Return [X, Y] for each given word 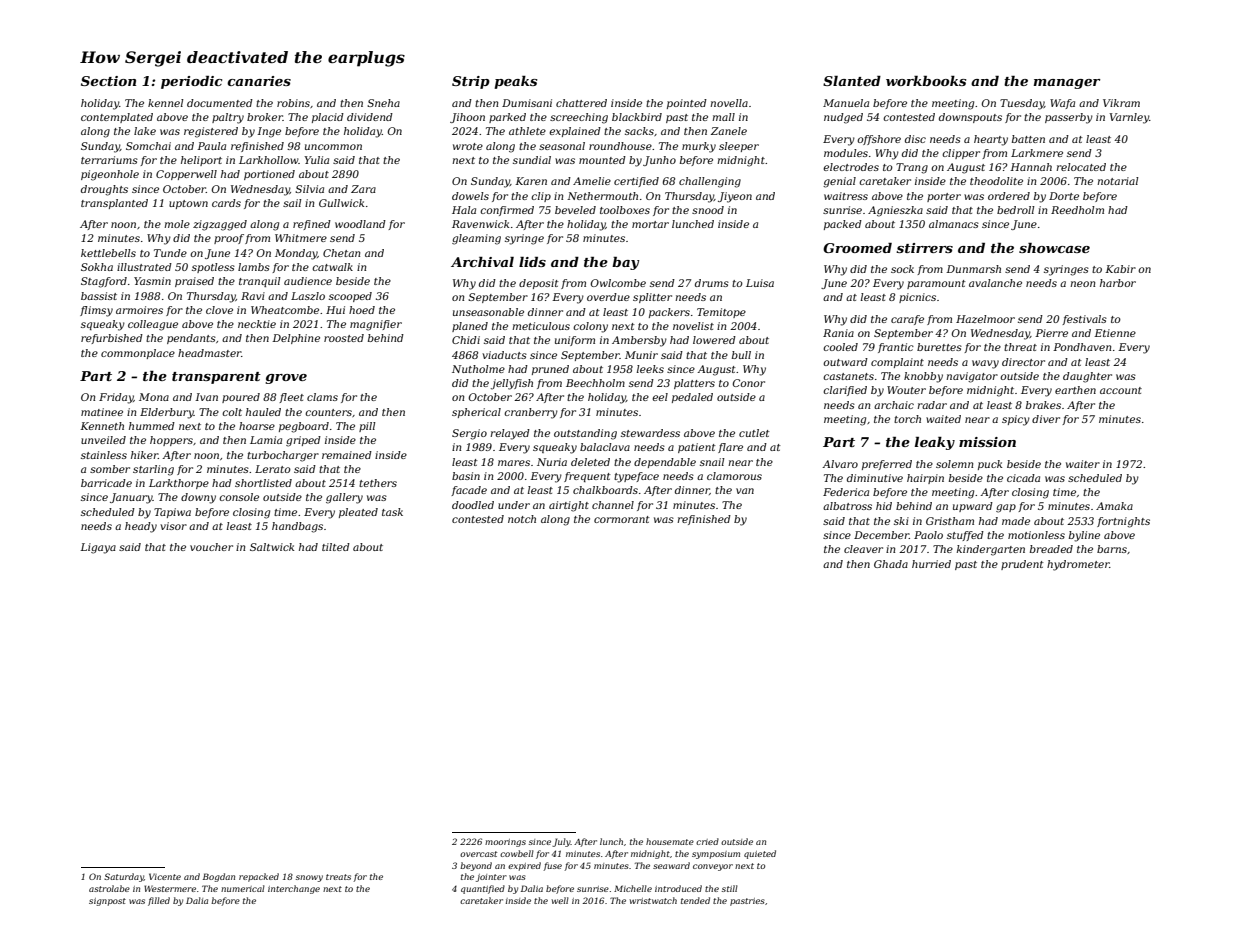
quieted [760, 854]
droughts [104, 190]
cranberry [531, 413]
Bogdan [219, 877]
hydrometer [1078, 565]
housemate [670, 841]
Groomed [857, 248]
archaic [894, 405]
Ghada [891, 564]
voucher [211, 547]
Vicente [165, 876]
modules [846, 153]
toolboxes [625, 210]
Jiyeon [735, 197]
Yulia [316, 160]
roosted [344, 338]
